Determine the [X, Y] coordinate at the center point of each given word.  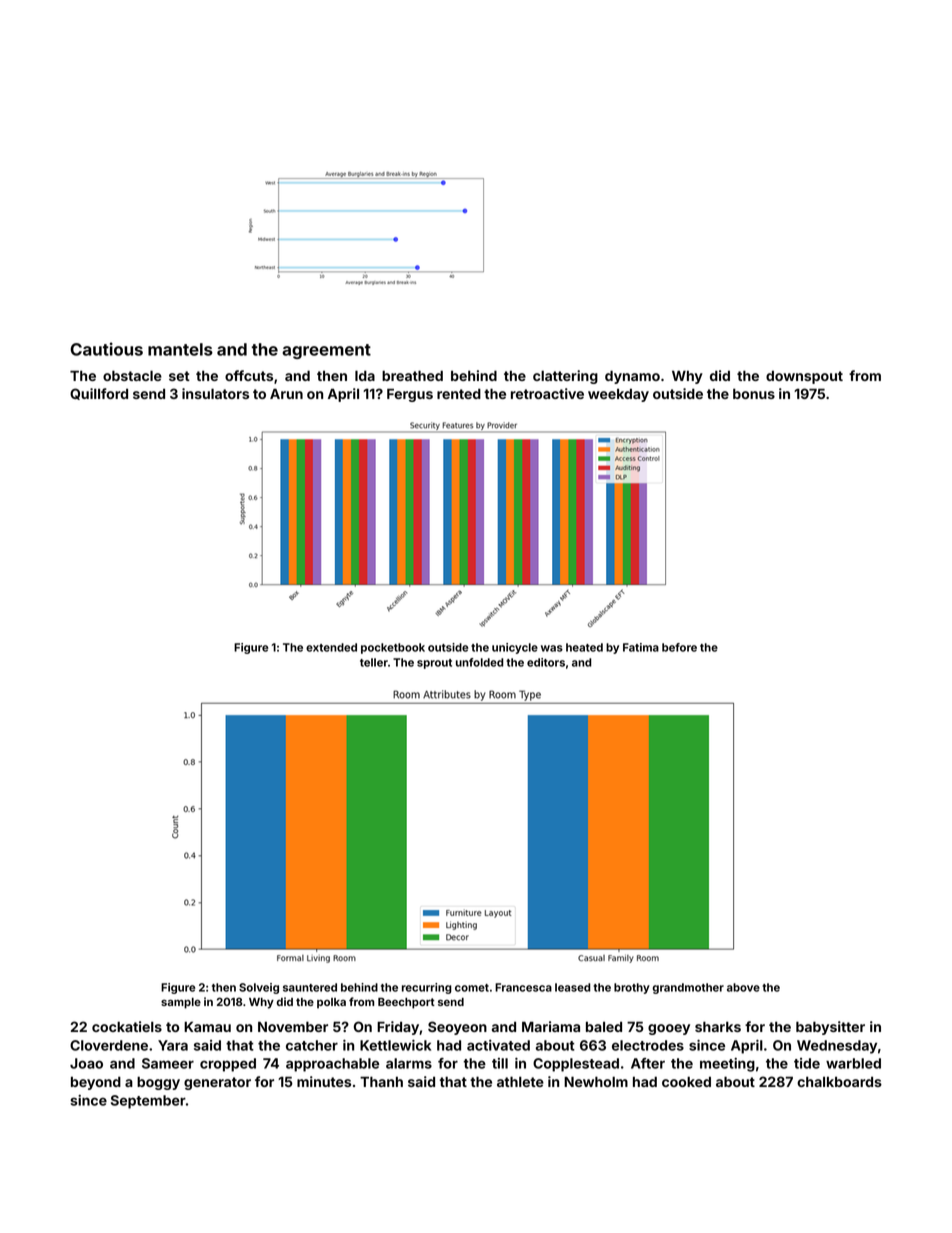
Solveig [259, 988]
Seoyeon [457, 1028]
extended [331, 647]
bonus [754, 393]
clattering [565, 377]
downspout [804, 377]
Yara [173, 1045]
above [743, 987]
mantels [180, 349]
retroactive [547, 393]
